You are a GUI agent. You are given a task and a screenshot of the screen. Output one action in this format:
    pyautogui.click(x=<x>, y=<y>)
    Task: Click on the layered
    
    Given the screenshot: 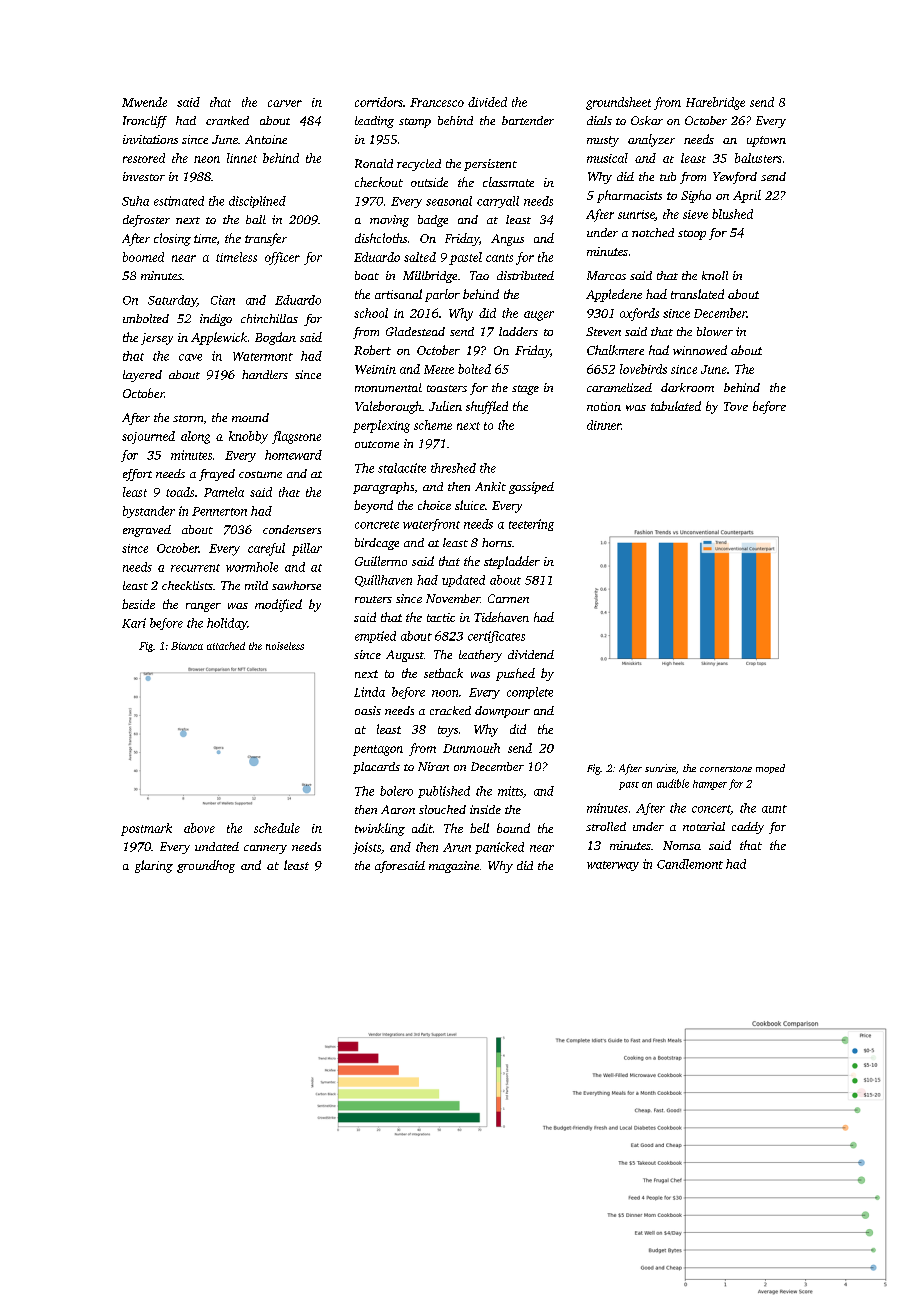 What is the action you would take?
    pyautogui.click(x=142, y=376)
